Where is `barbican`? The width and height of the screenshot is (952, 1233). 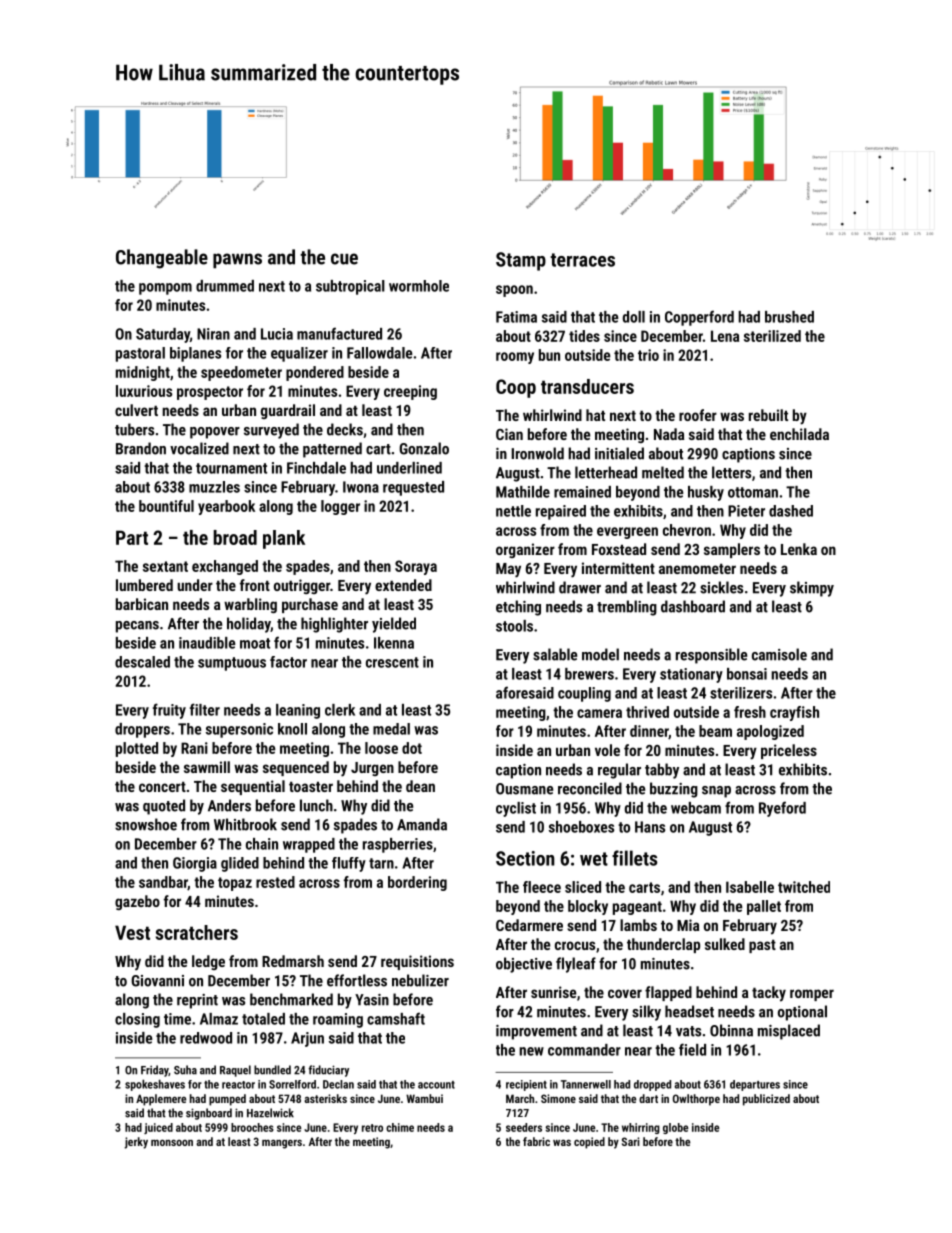 barbican is located at coordinates (142, 604).
